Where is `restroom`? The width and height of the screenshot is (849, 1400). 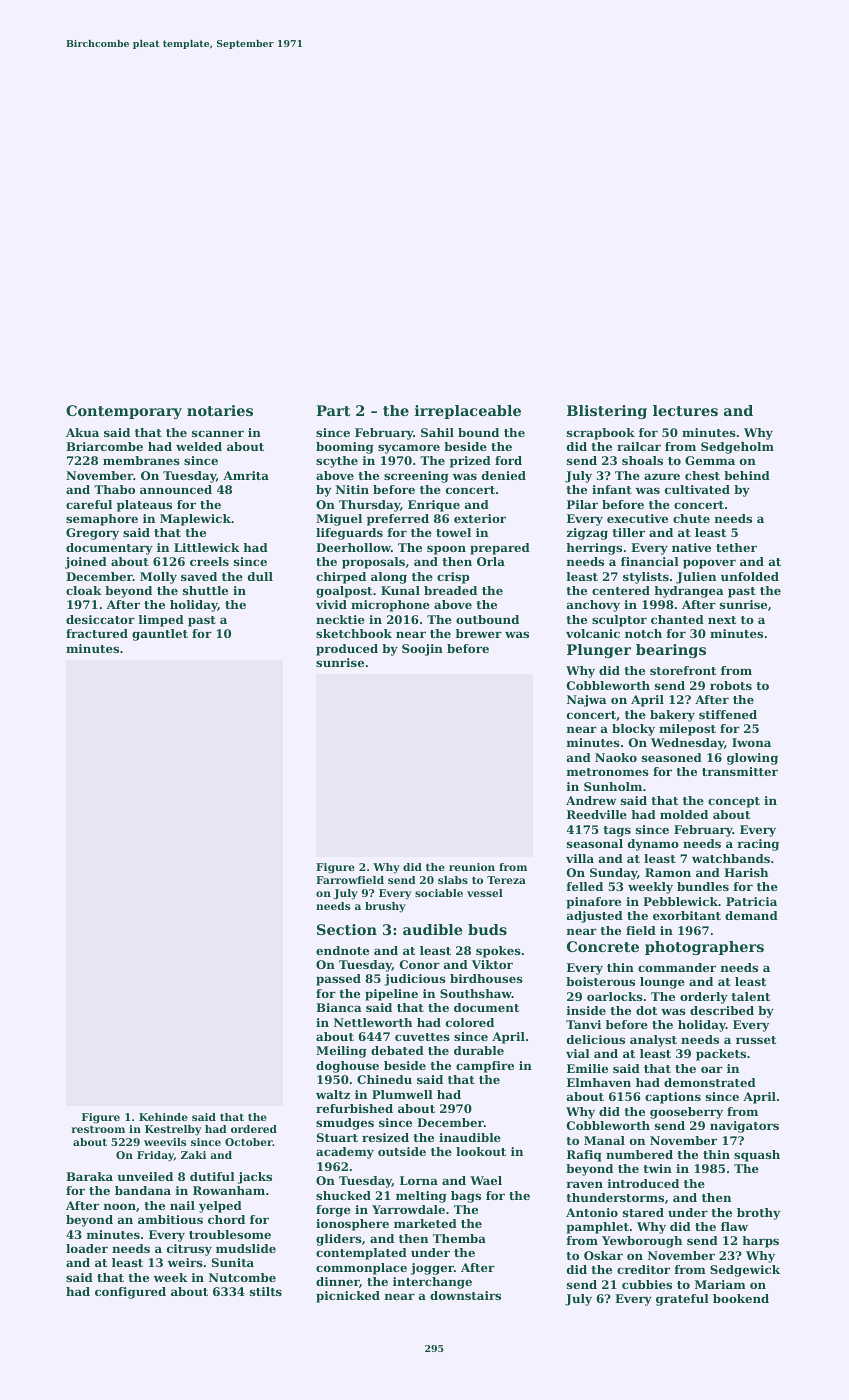 restroom is located at coordinates (98, 1129).
